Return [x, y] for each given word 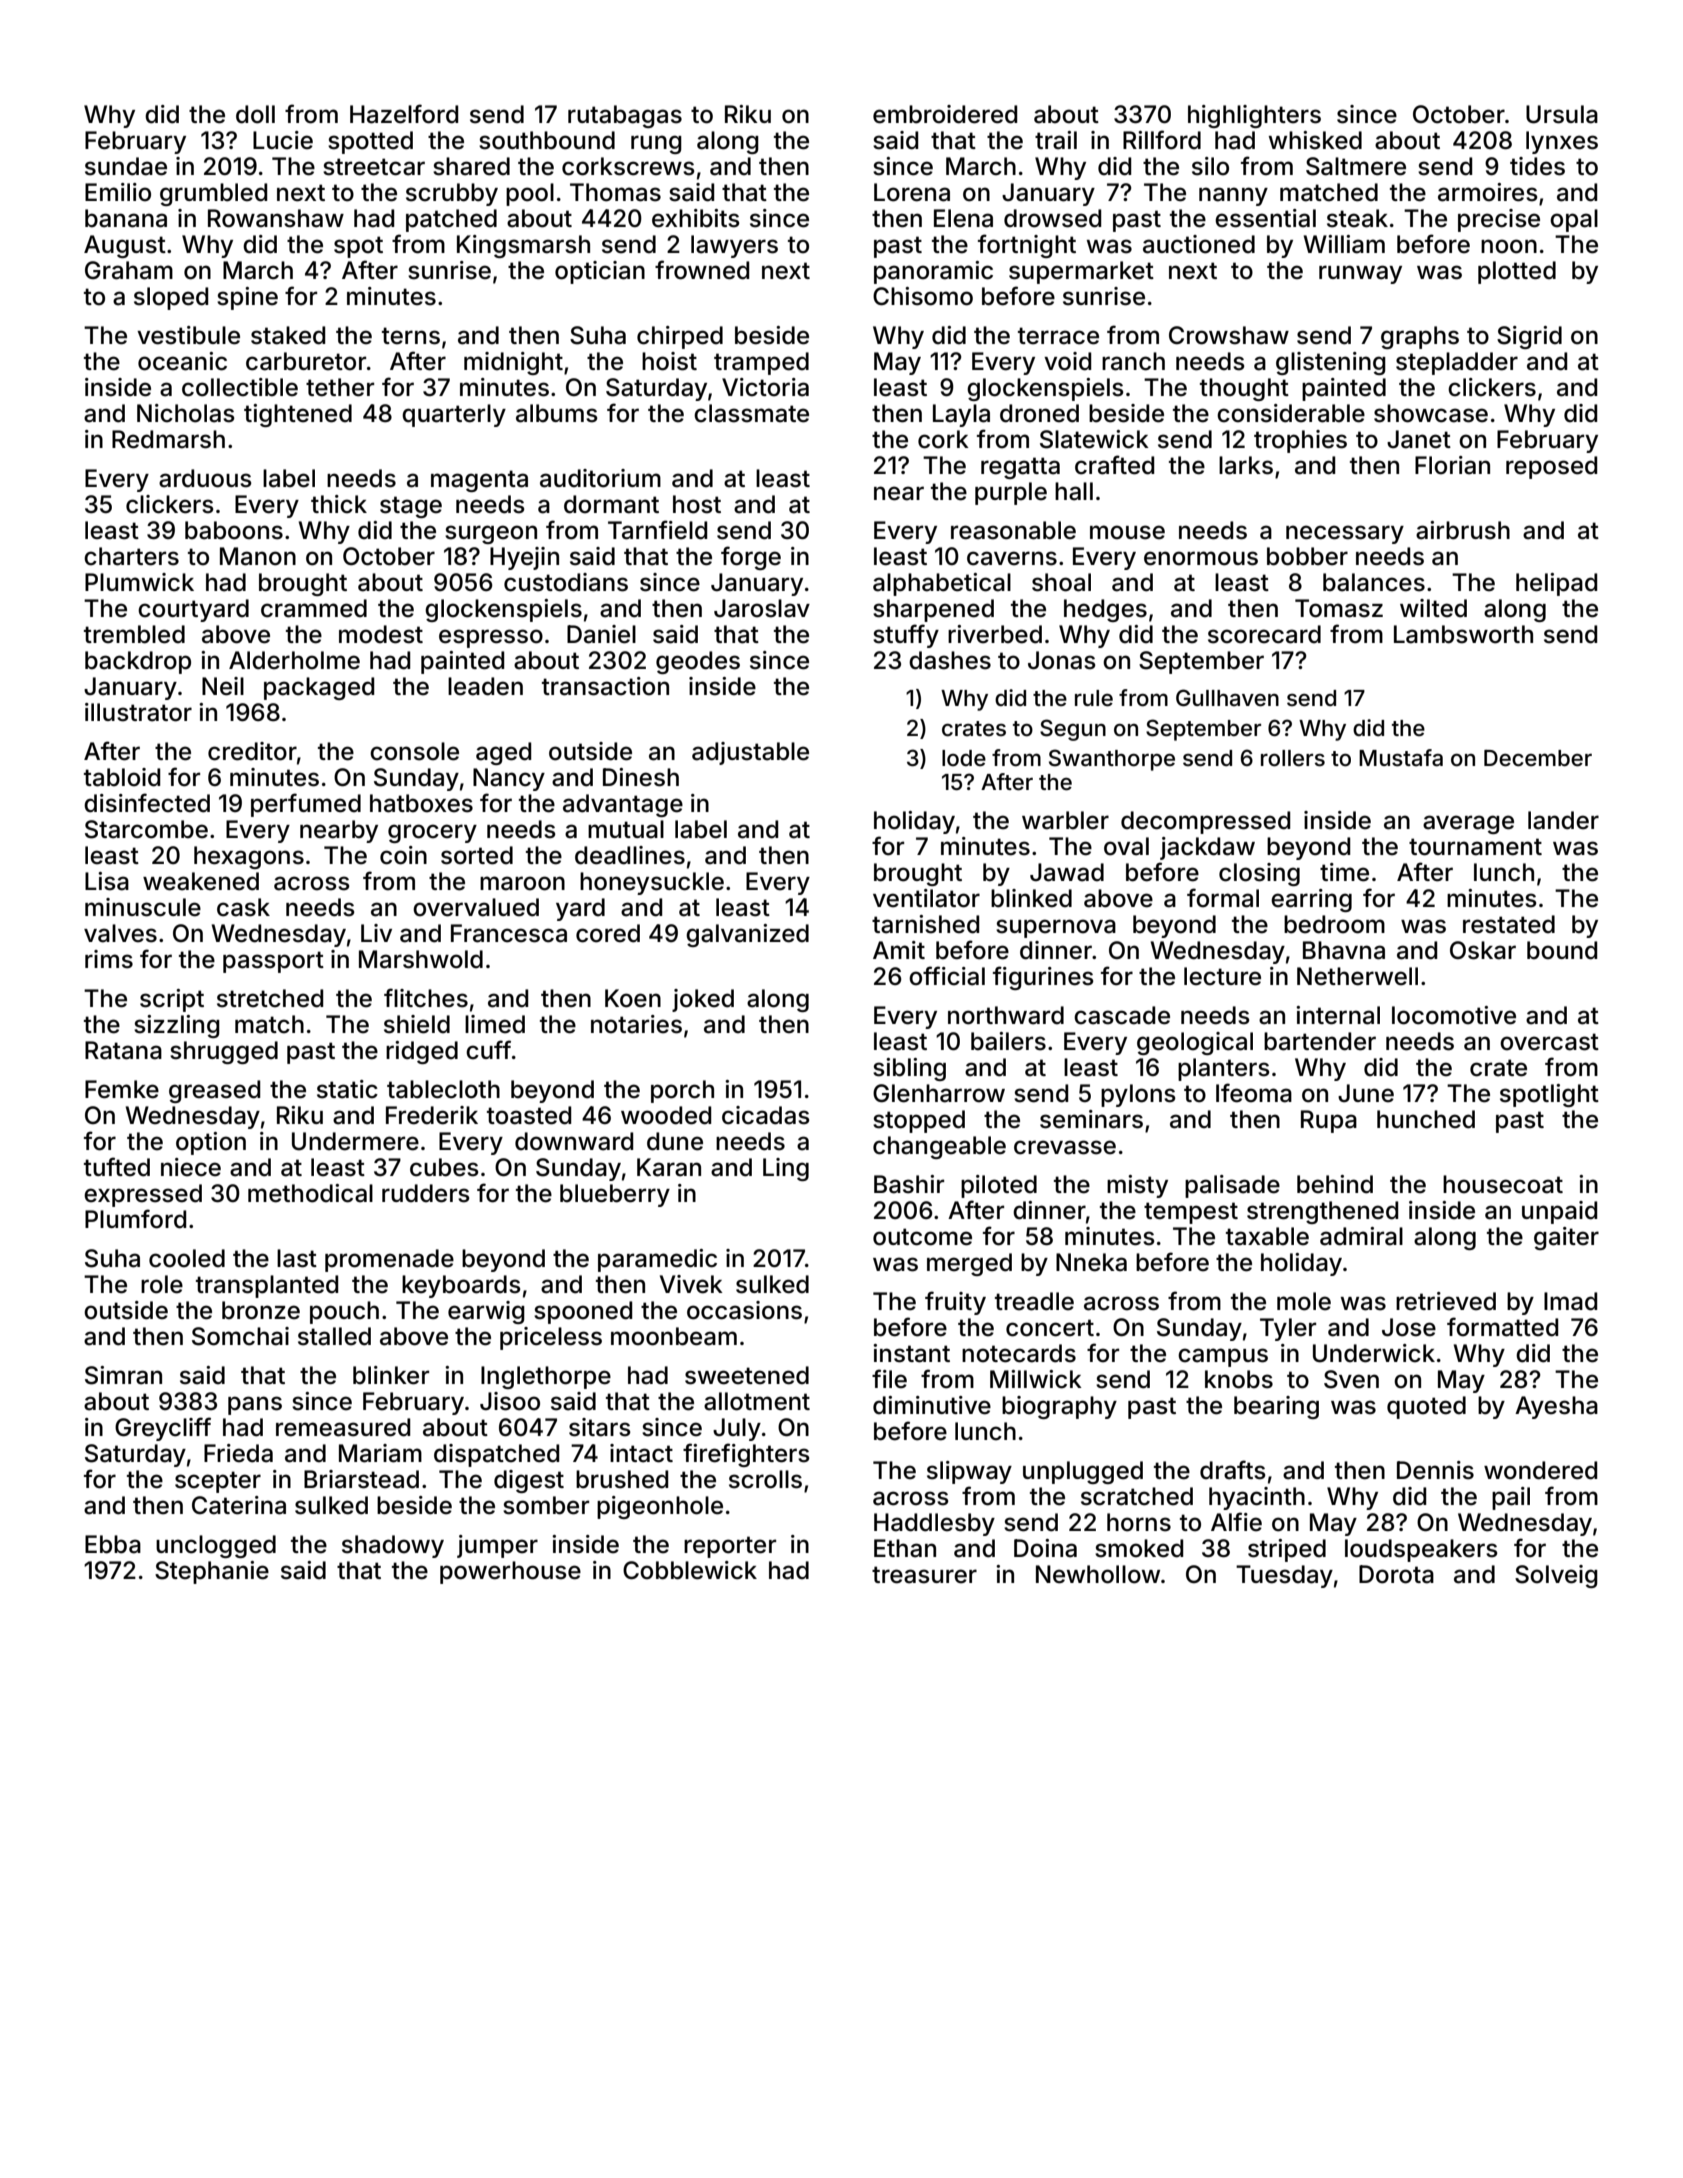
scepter [218, 1482]
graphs [1420, 337]
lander [1563, 820]
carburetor [306, 361]
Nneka [1091, 1262]
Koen [633, 998]
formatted [1502, 1327]
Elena [963, 218]
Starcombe [146, 829]
